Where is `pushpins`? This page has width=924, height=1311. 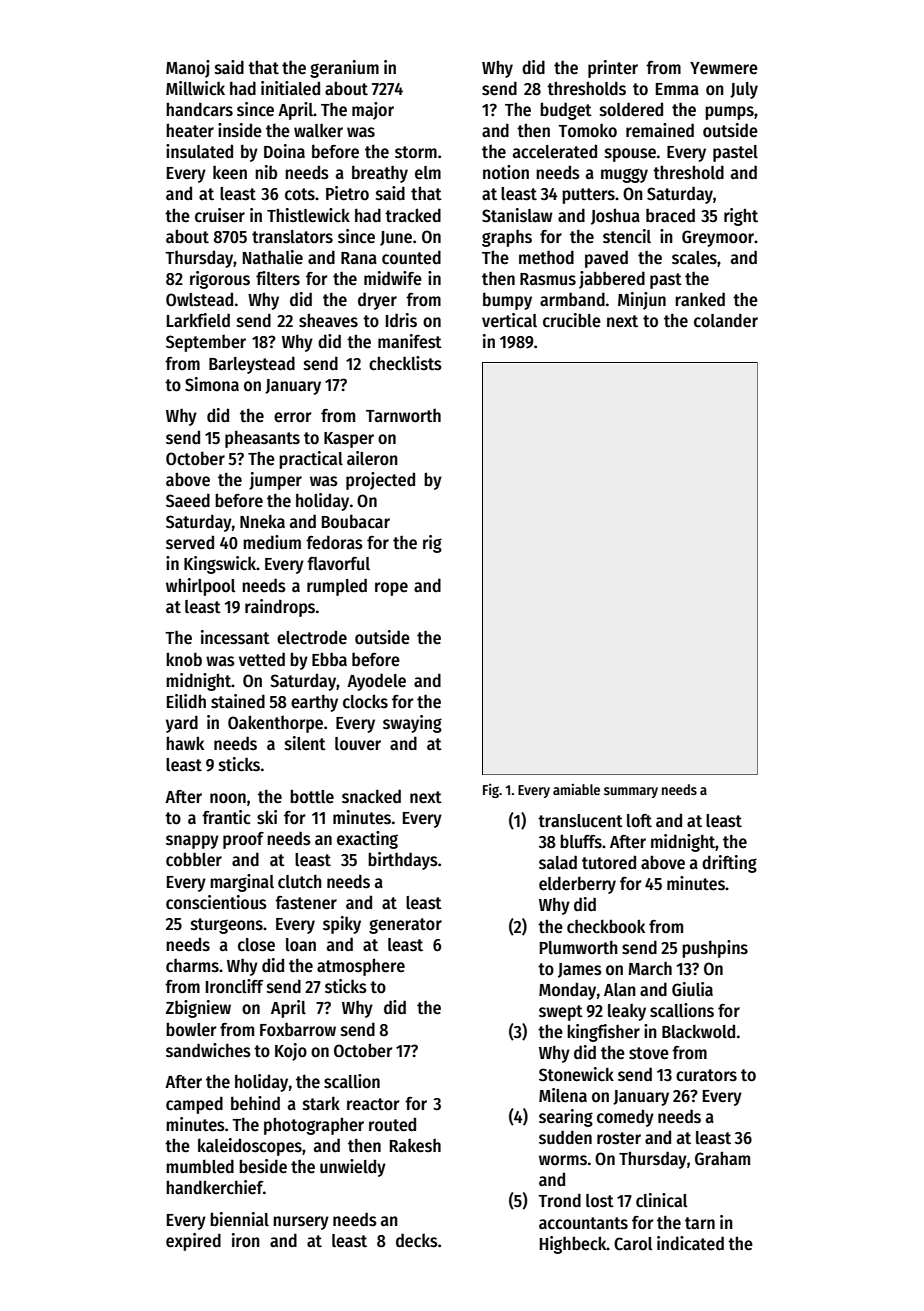 pushpins is located at coordinates (715, 949).
